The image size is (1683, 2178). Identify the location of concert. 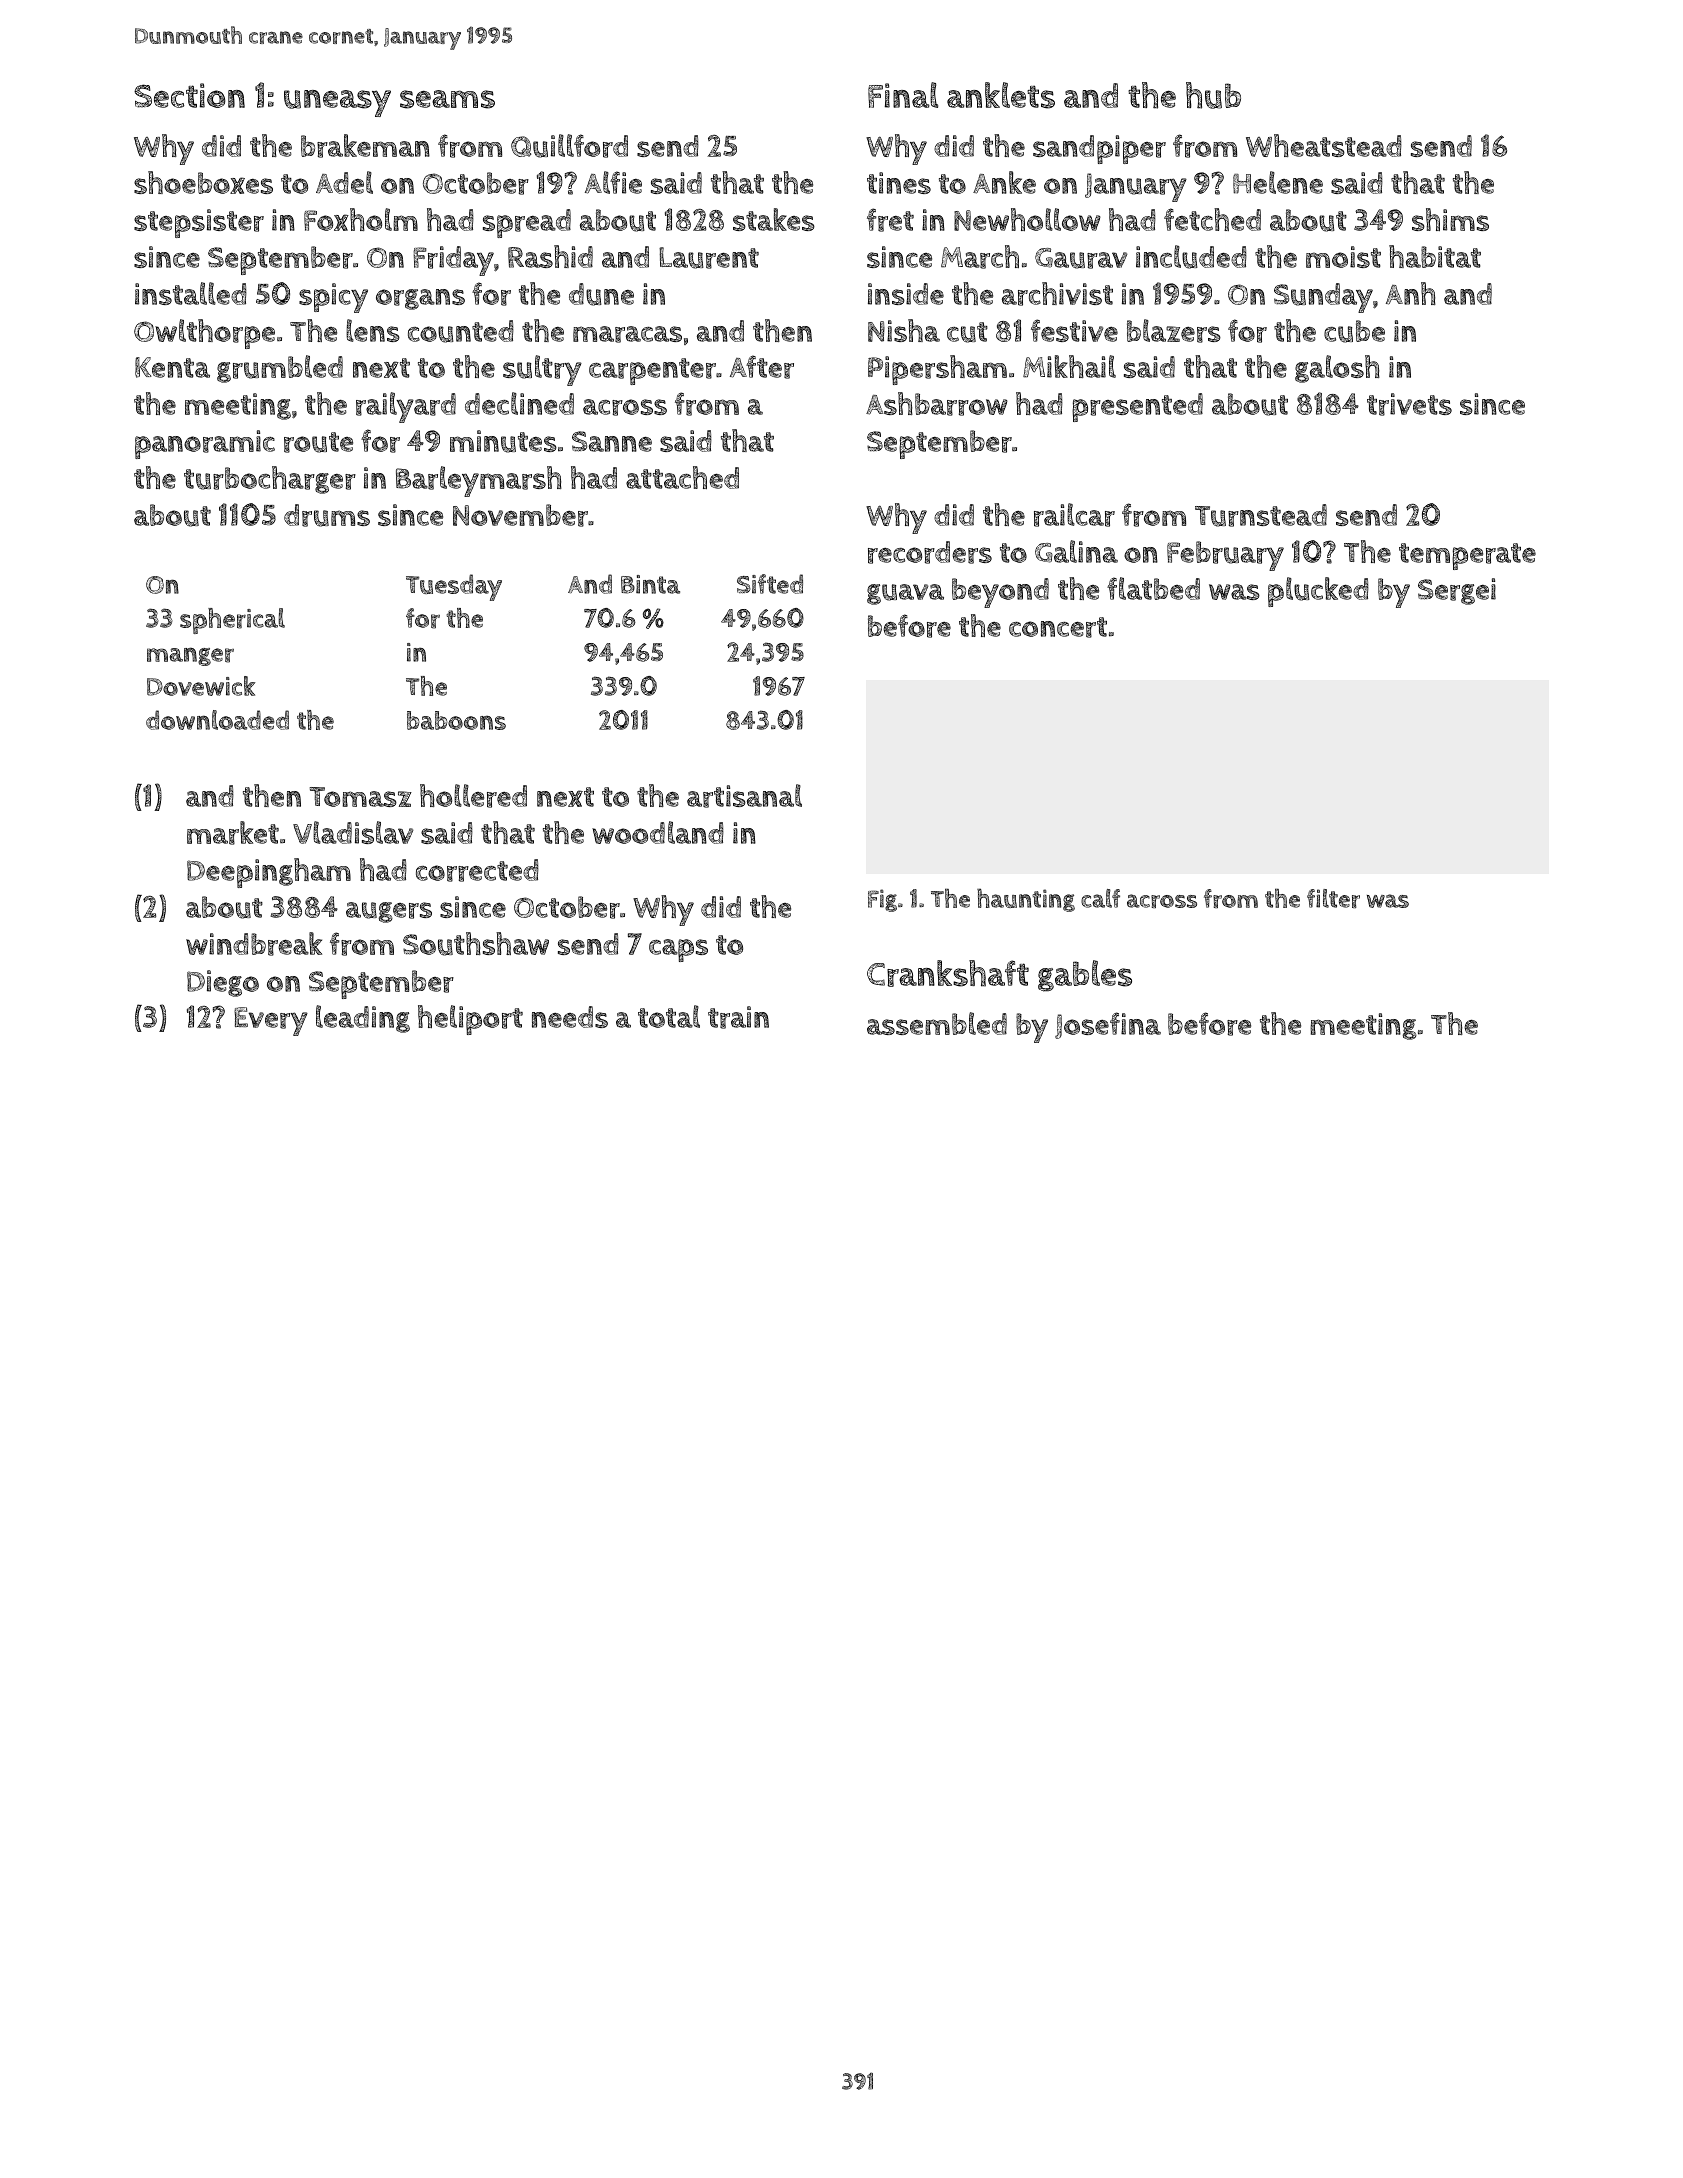
(1058, 627).
